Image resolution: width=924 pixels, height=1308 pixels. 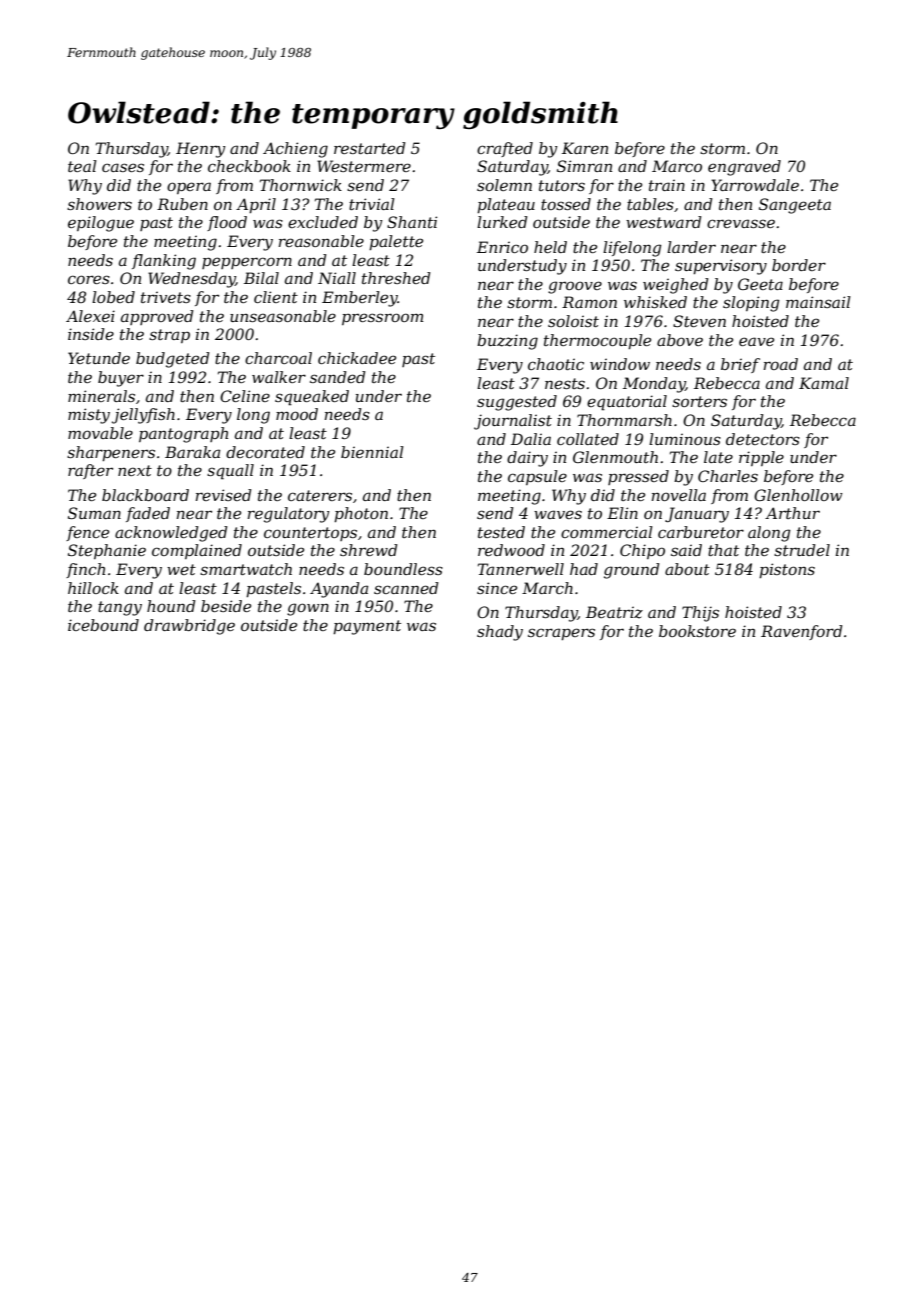 I want to click on Henry, so click(x=201, y=150).
